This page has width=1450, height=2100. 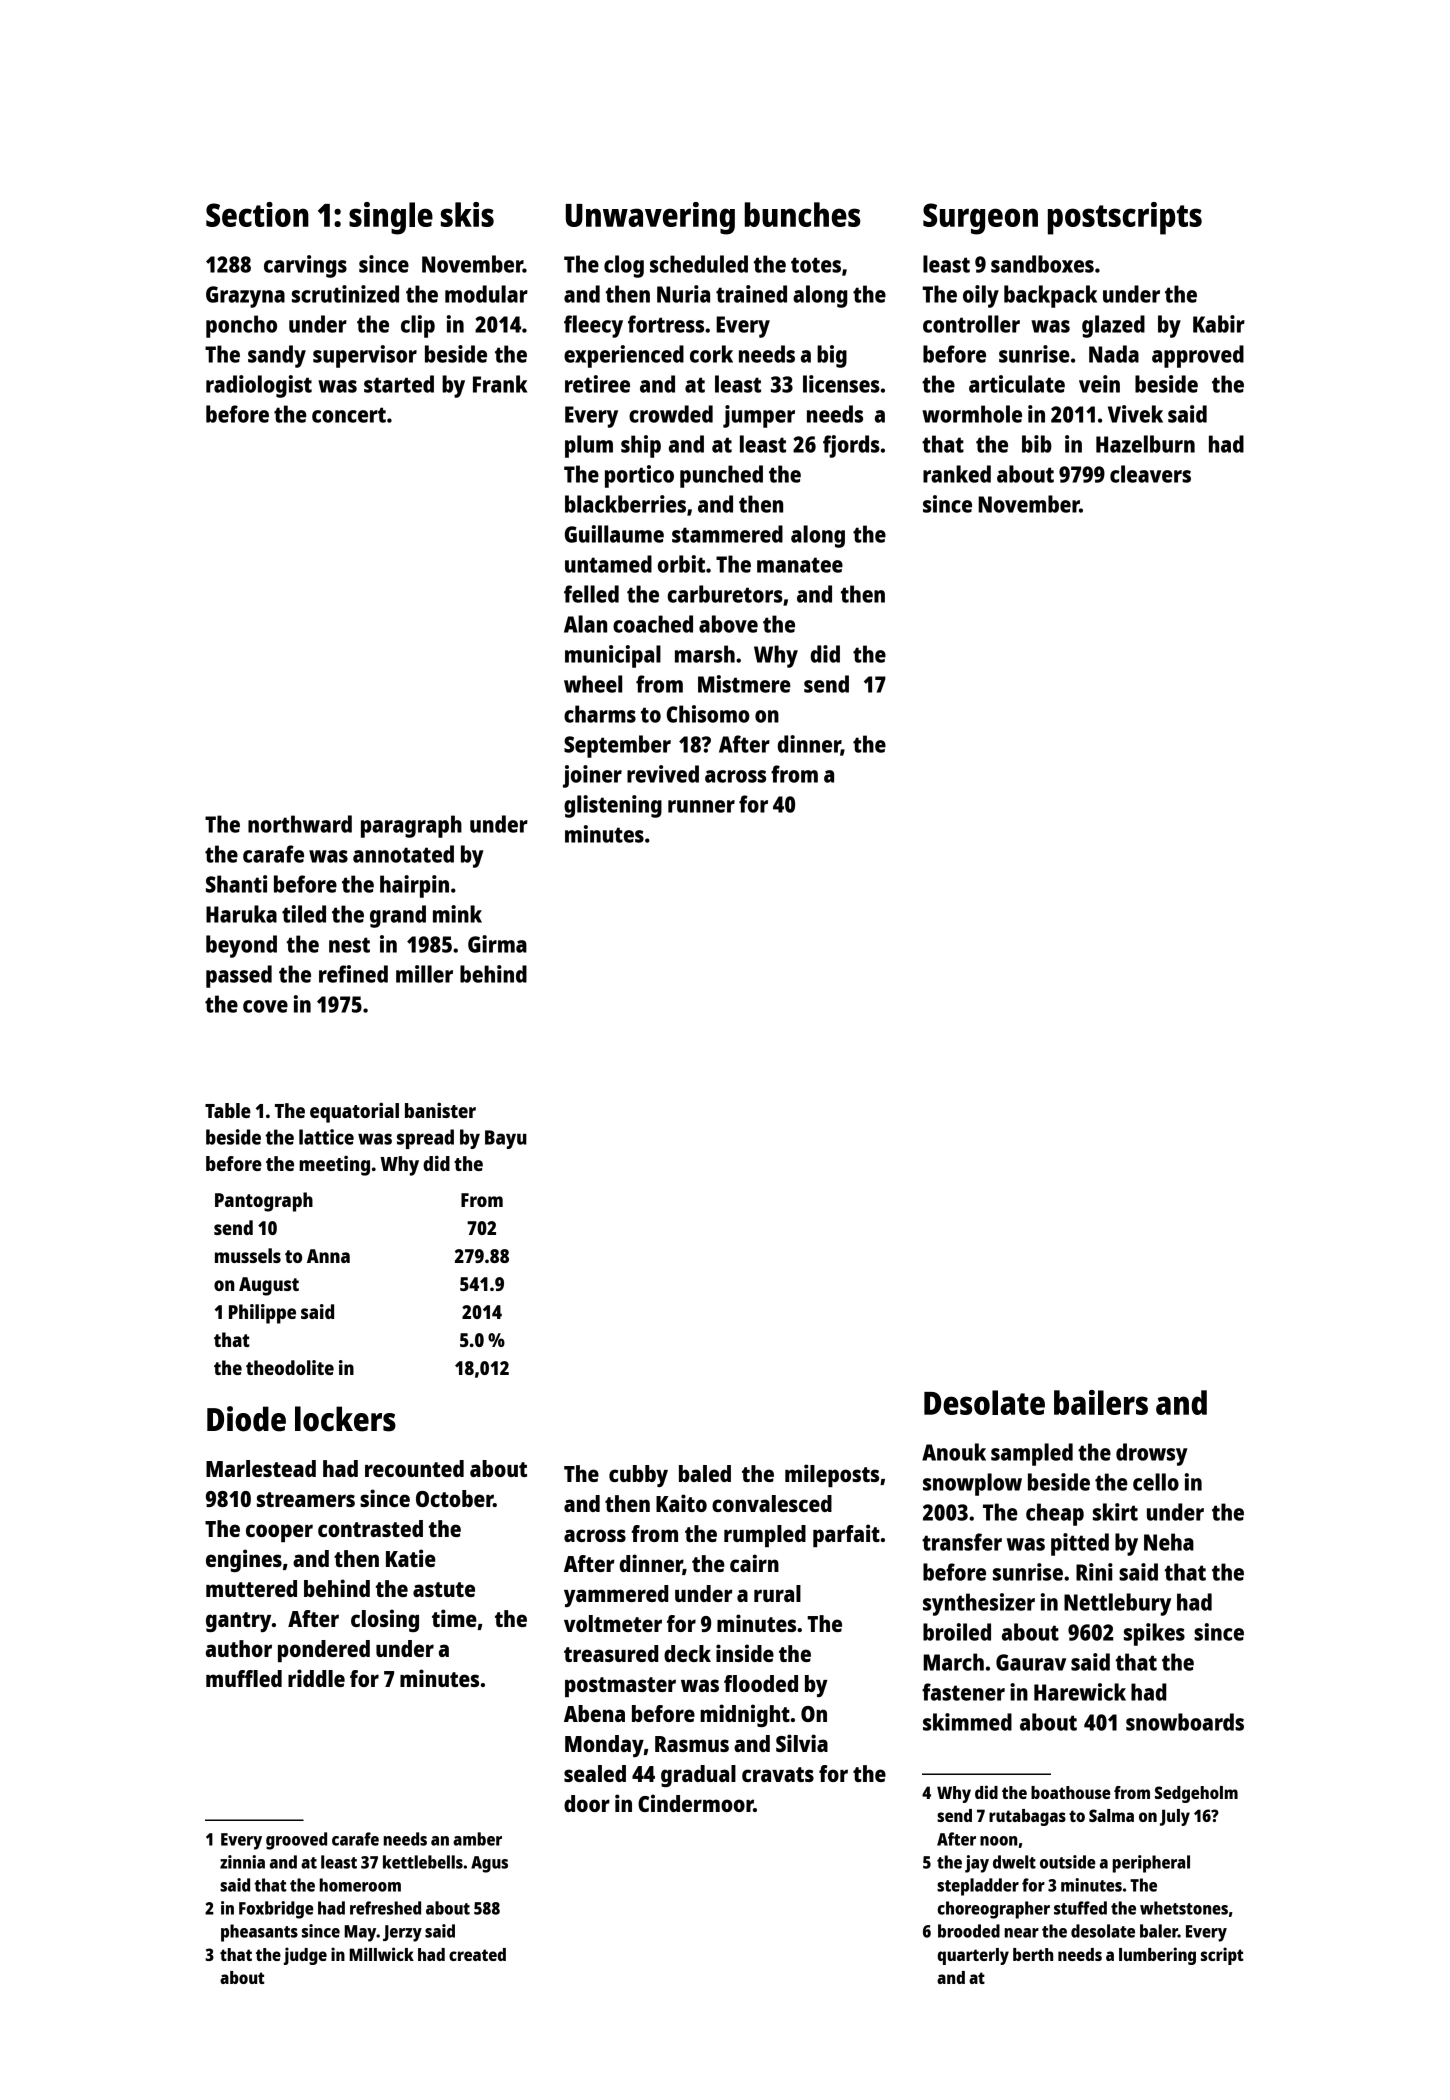 What do you see at coordinates (425, 1139) in the page?
I see `spread` at bounding box center [425, 1139].
